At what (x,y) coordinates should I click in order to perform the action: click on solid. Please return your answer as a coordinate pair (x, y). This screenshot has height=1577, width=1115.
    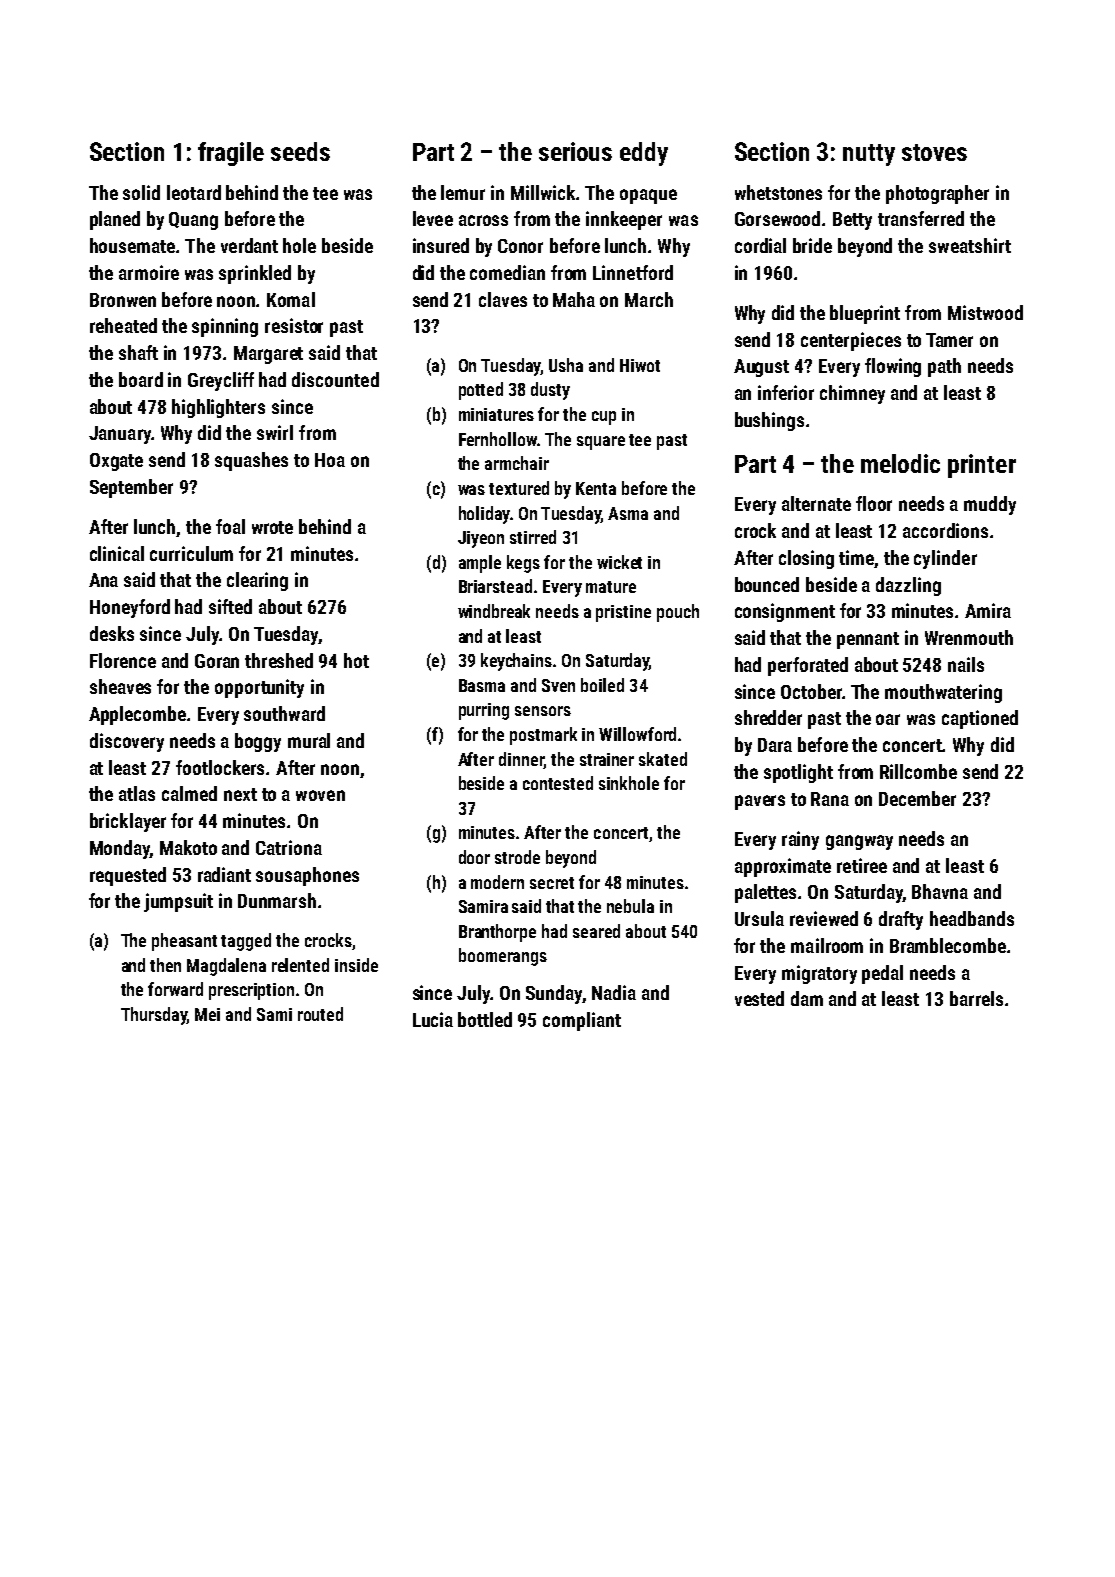
    Looking at the image, I should click on (141, 192).
